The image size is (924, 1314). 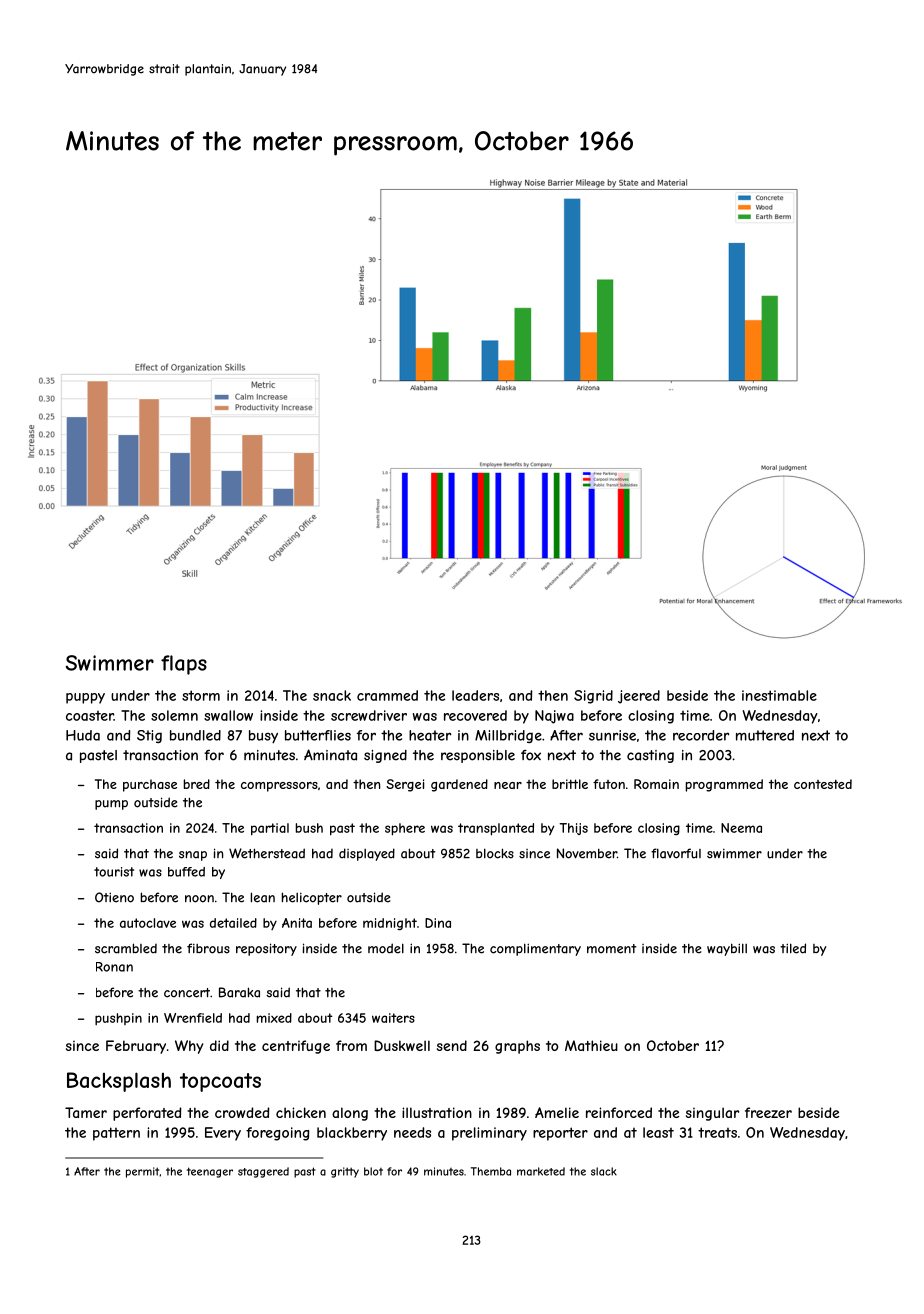 I want to click on staggered, so click(x=263, y=1172).
